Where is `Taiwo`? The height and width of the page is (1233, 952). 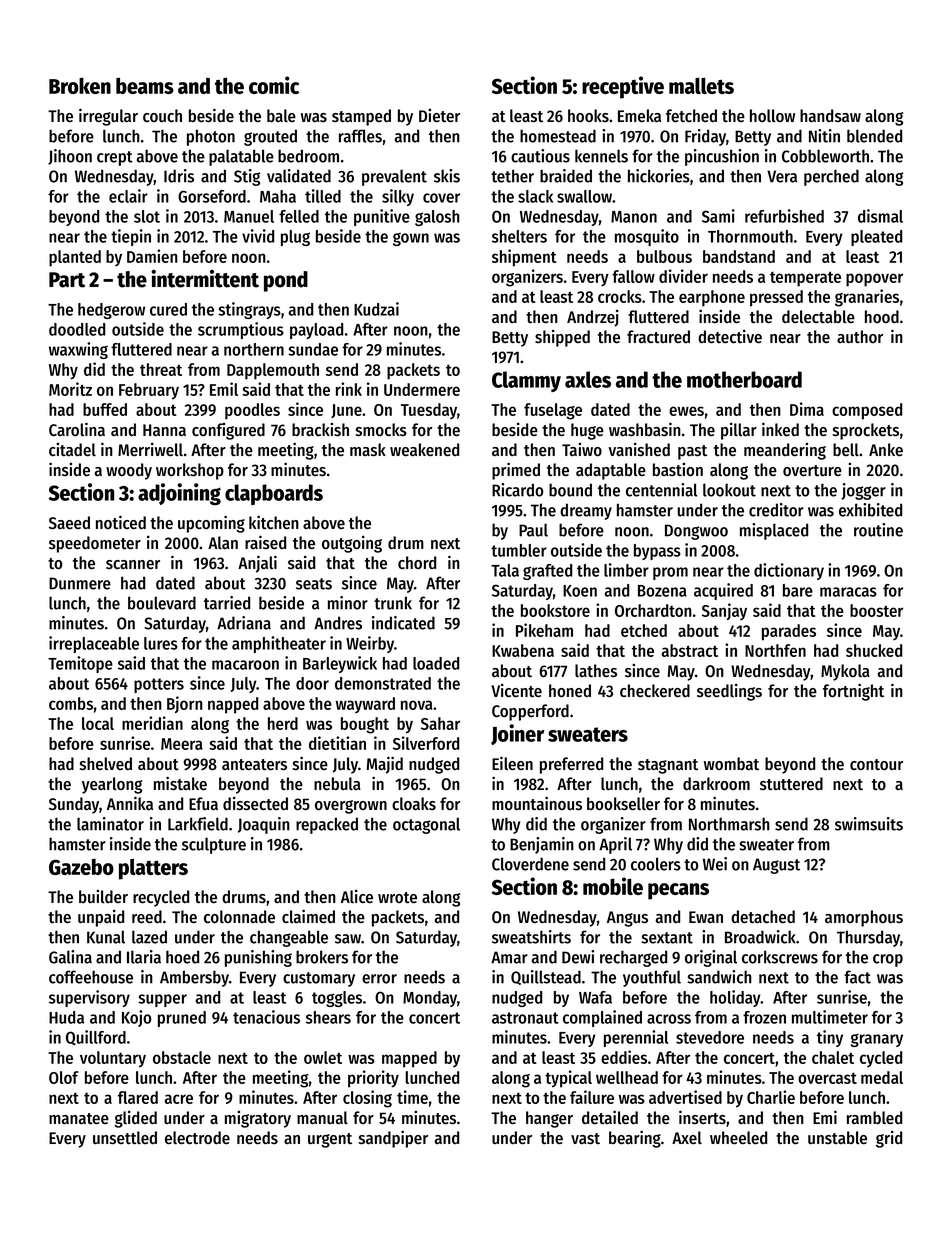 Taiwo is located at coordinates (582, 449).
